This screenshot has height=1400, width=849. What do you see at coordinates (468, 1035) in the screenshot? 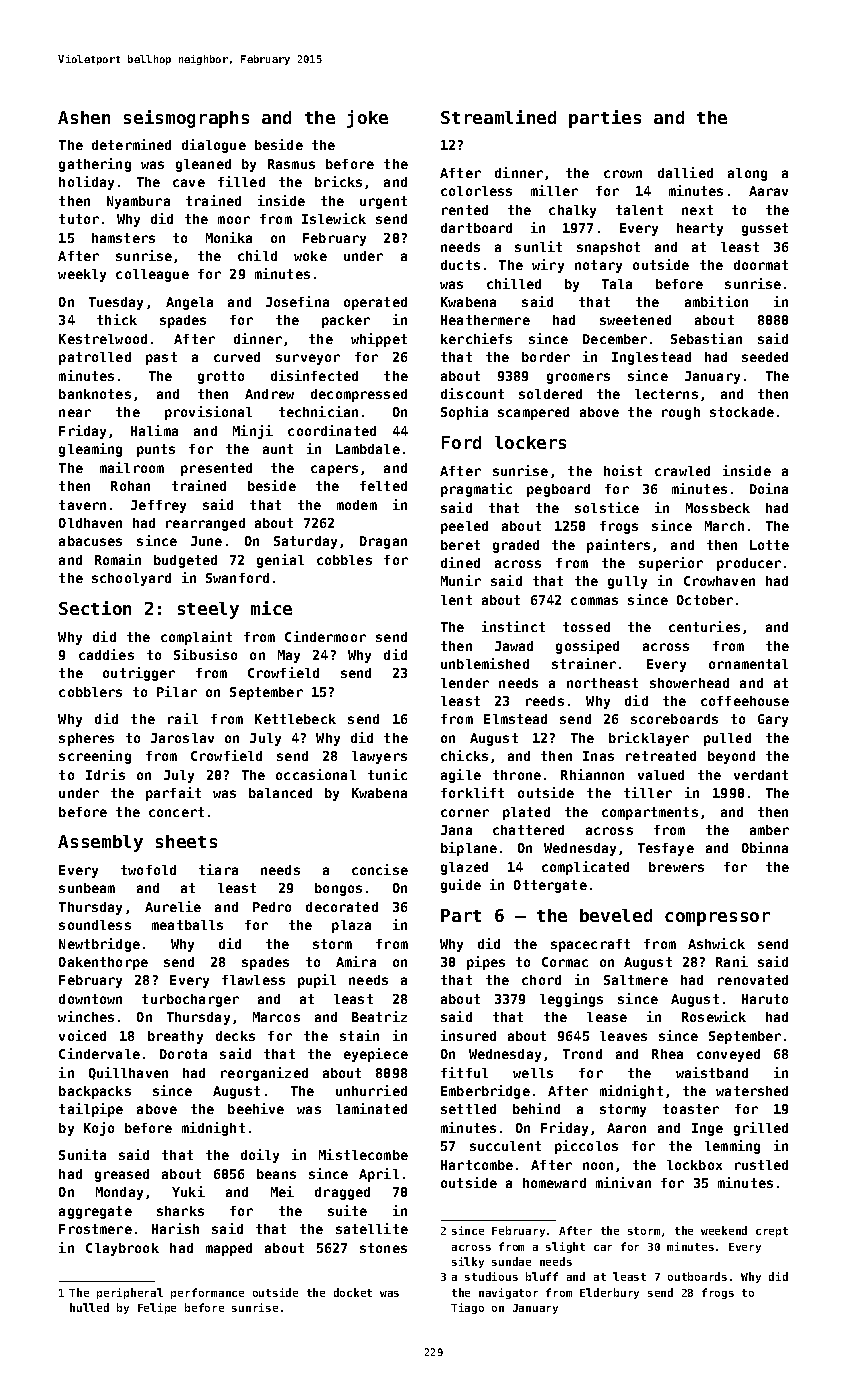
I see `insured` at bounding box center [468, 1035].
